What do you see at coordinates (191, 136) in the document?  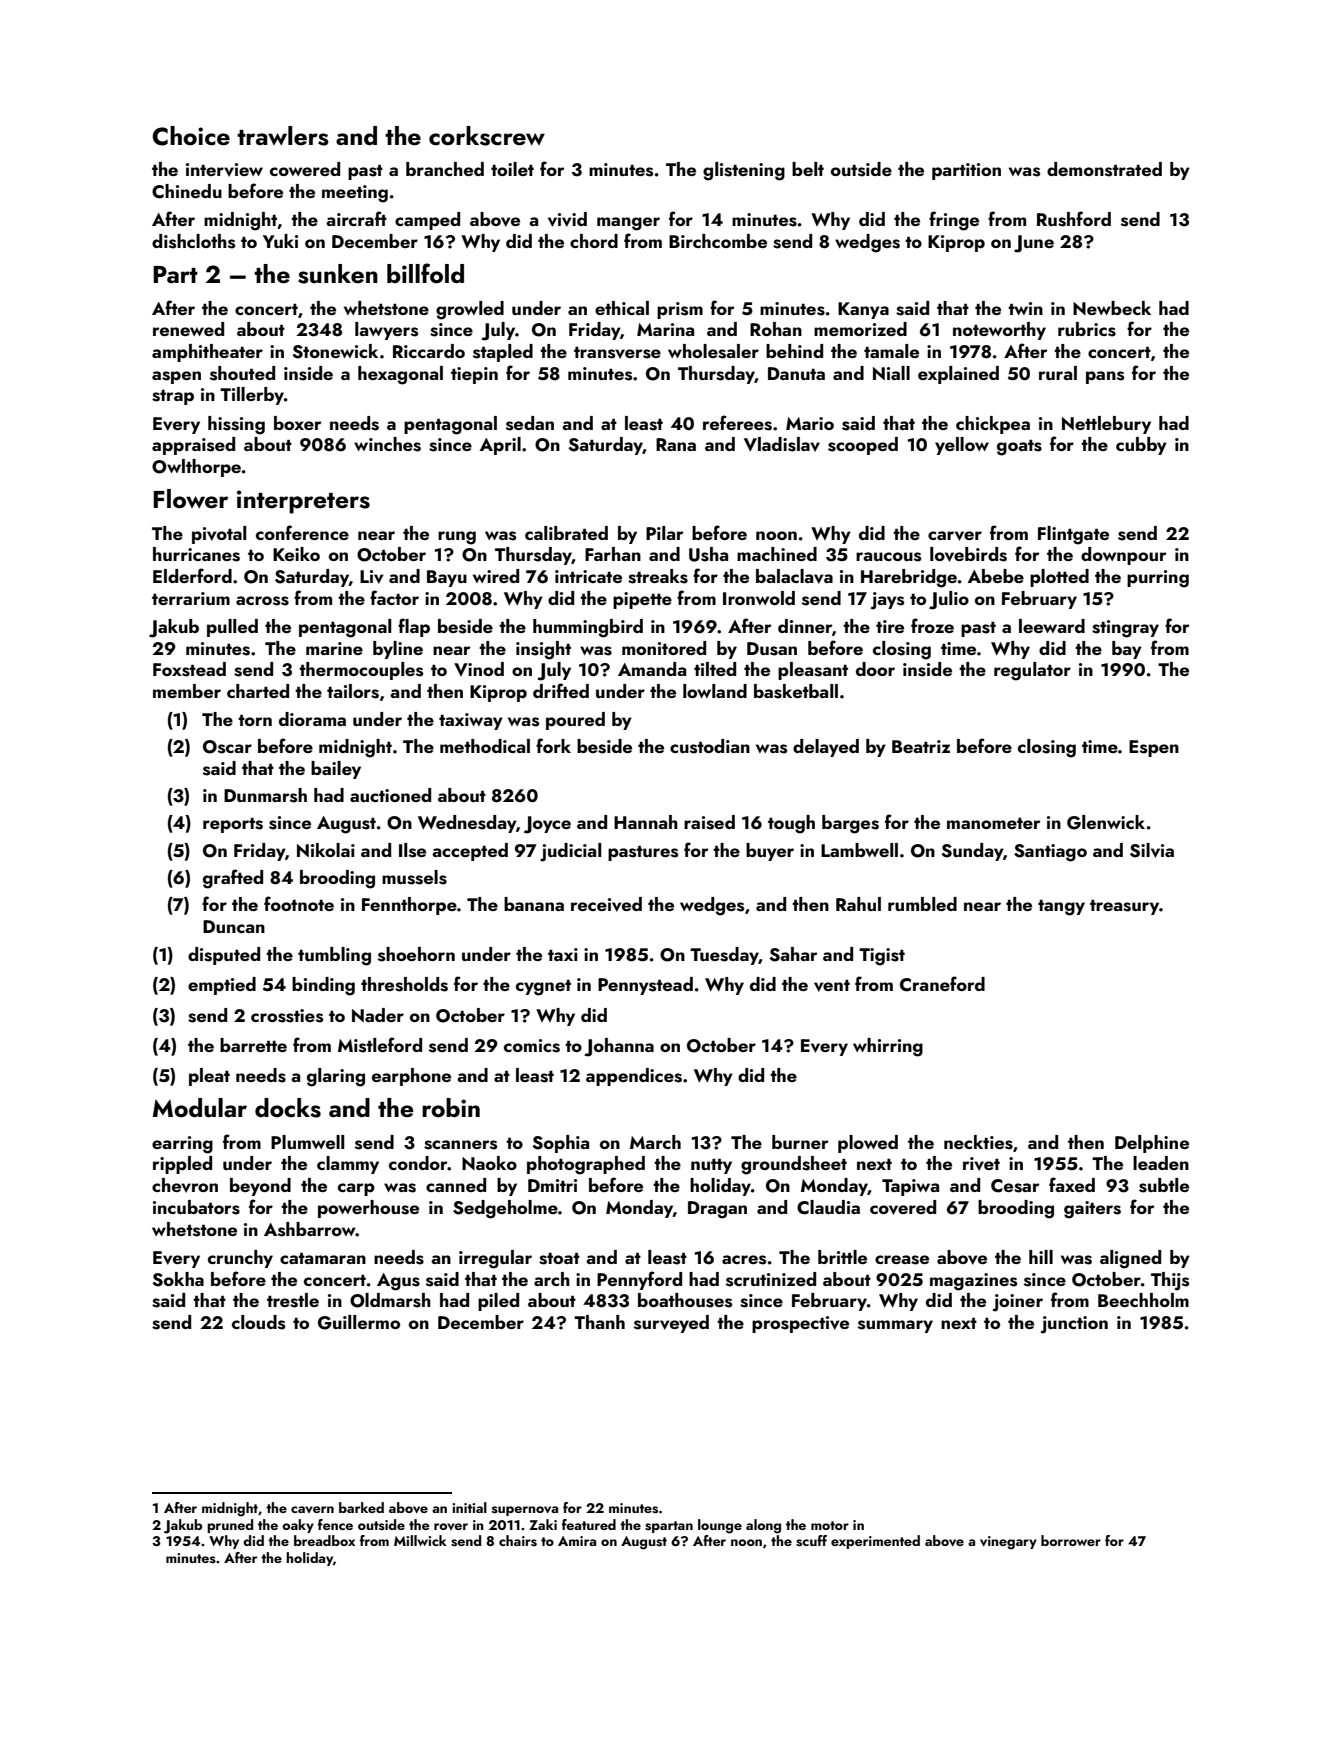 I see `Choice` at bounding box center [191, 136].
